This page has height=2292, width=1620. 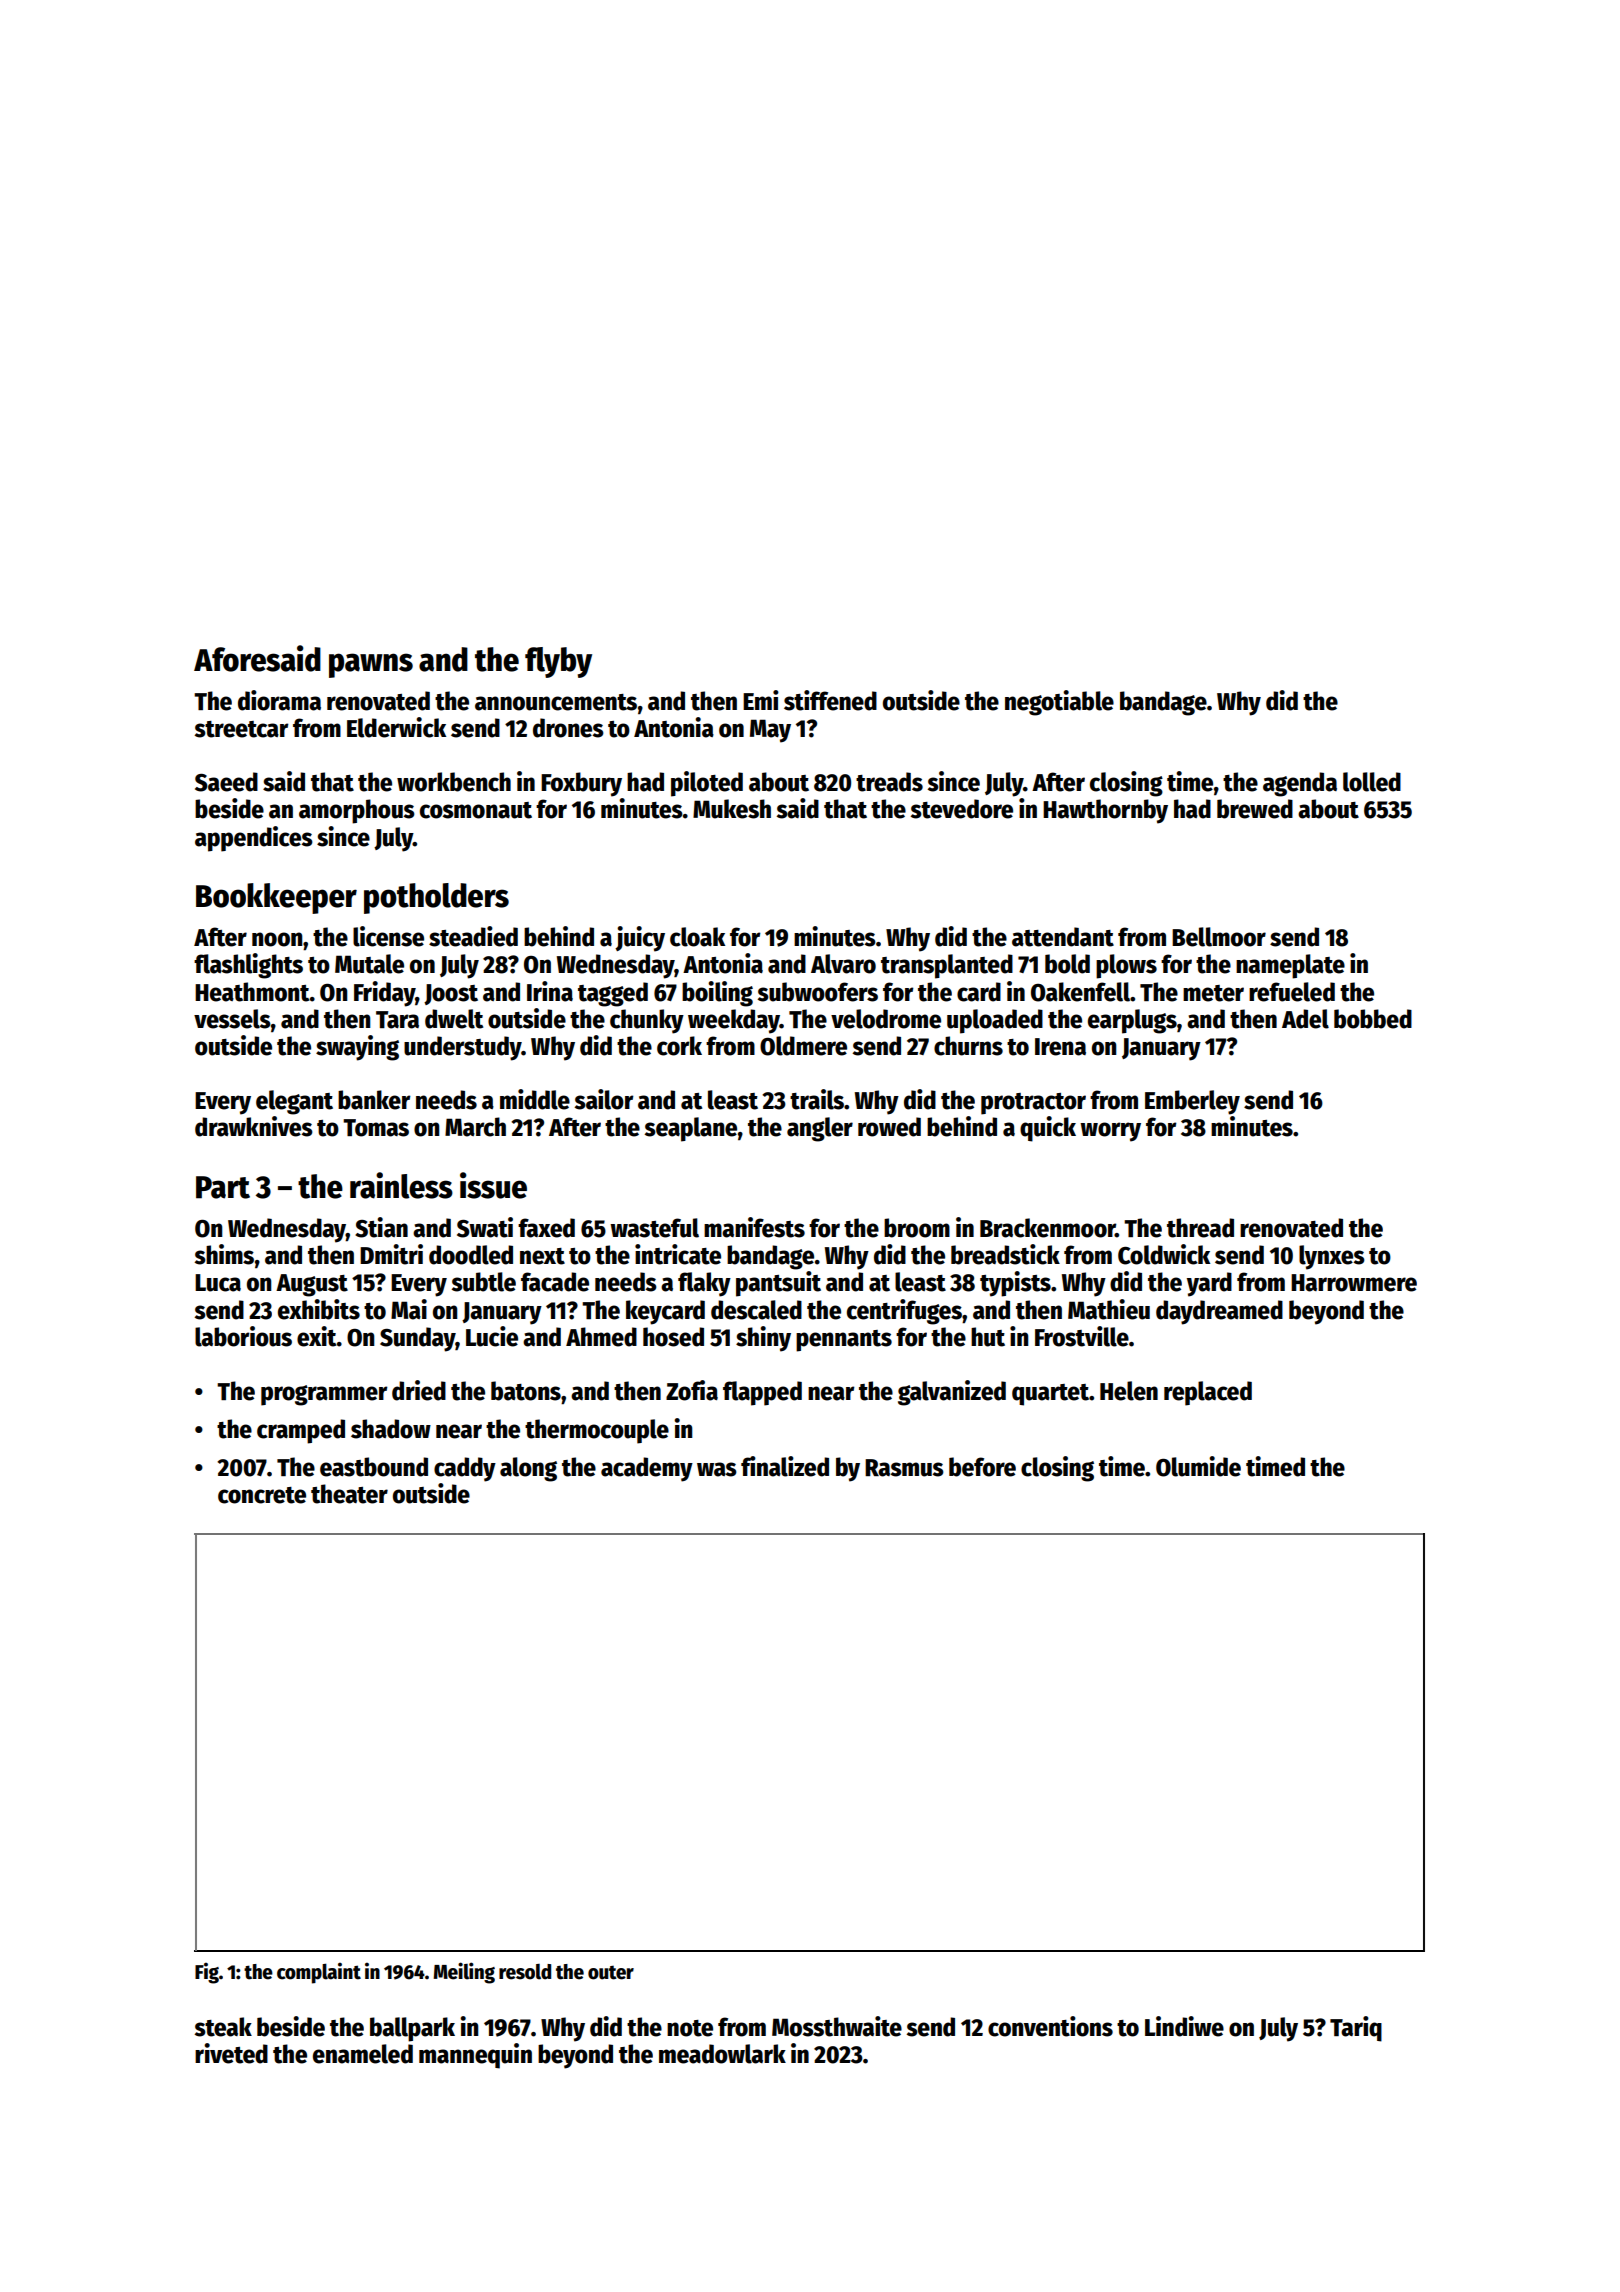 I want to click on March, so click(x=475, y=1127).
